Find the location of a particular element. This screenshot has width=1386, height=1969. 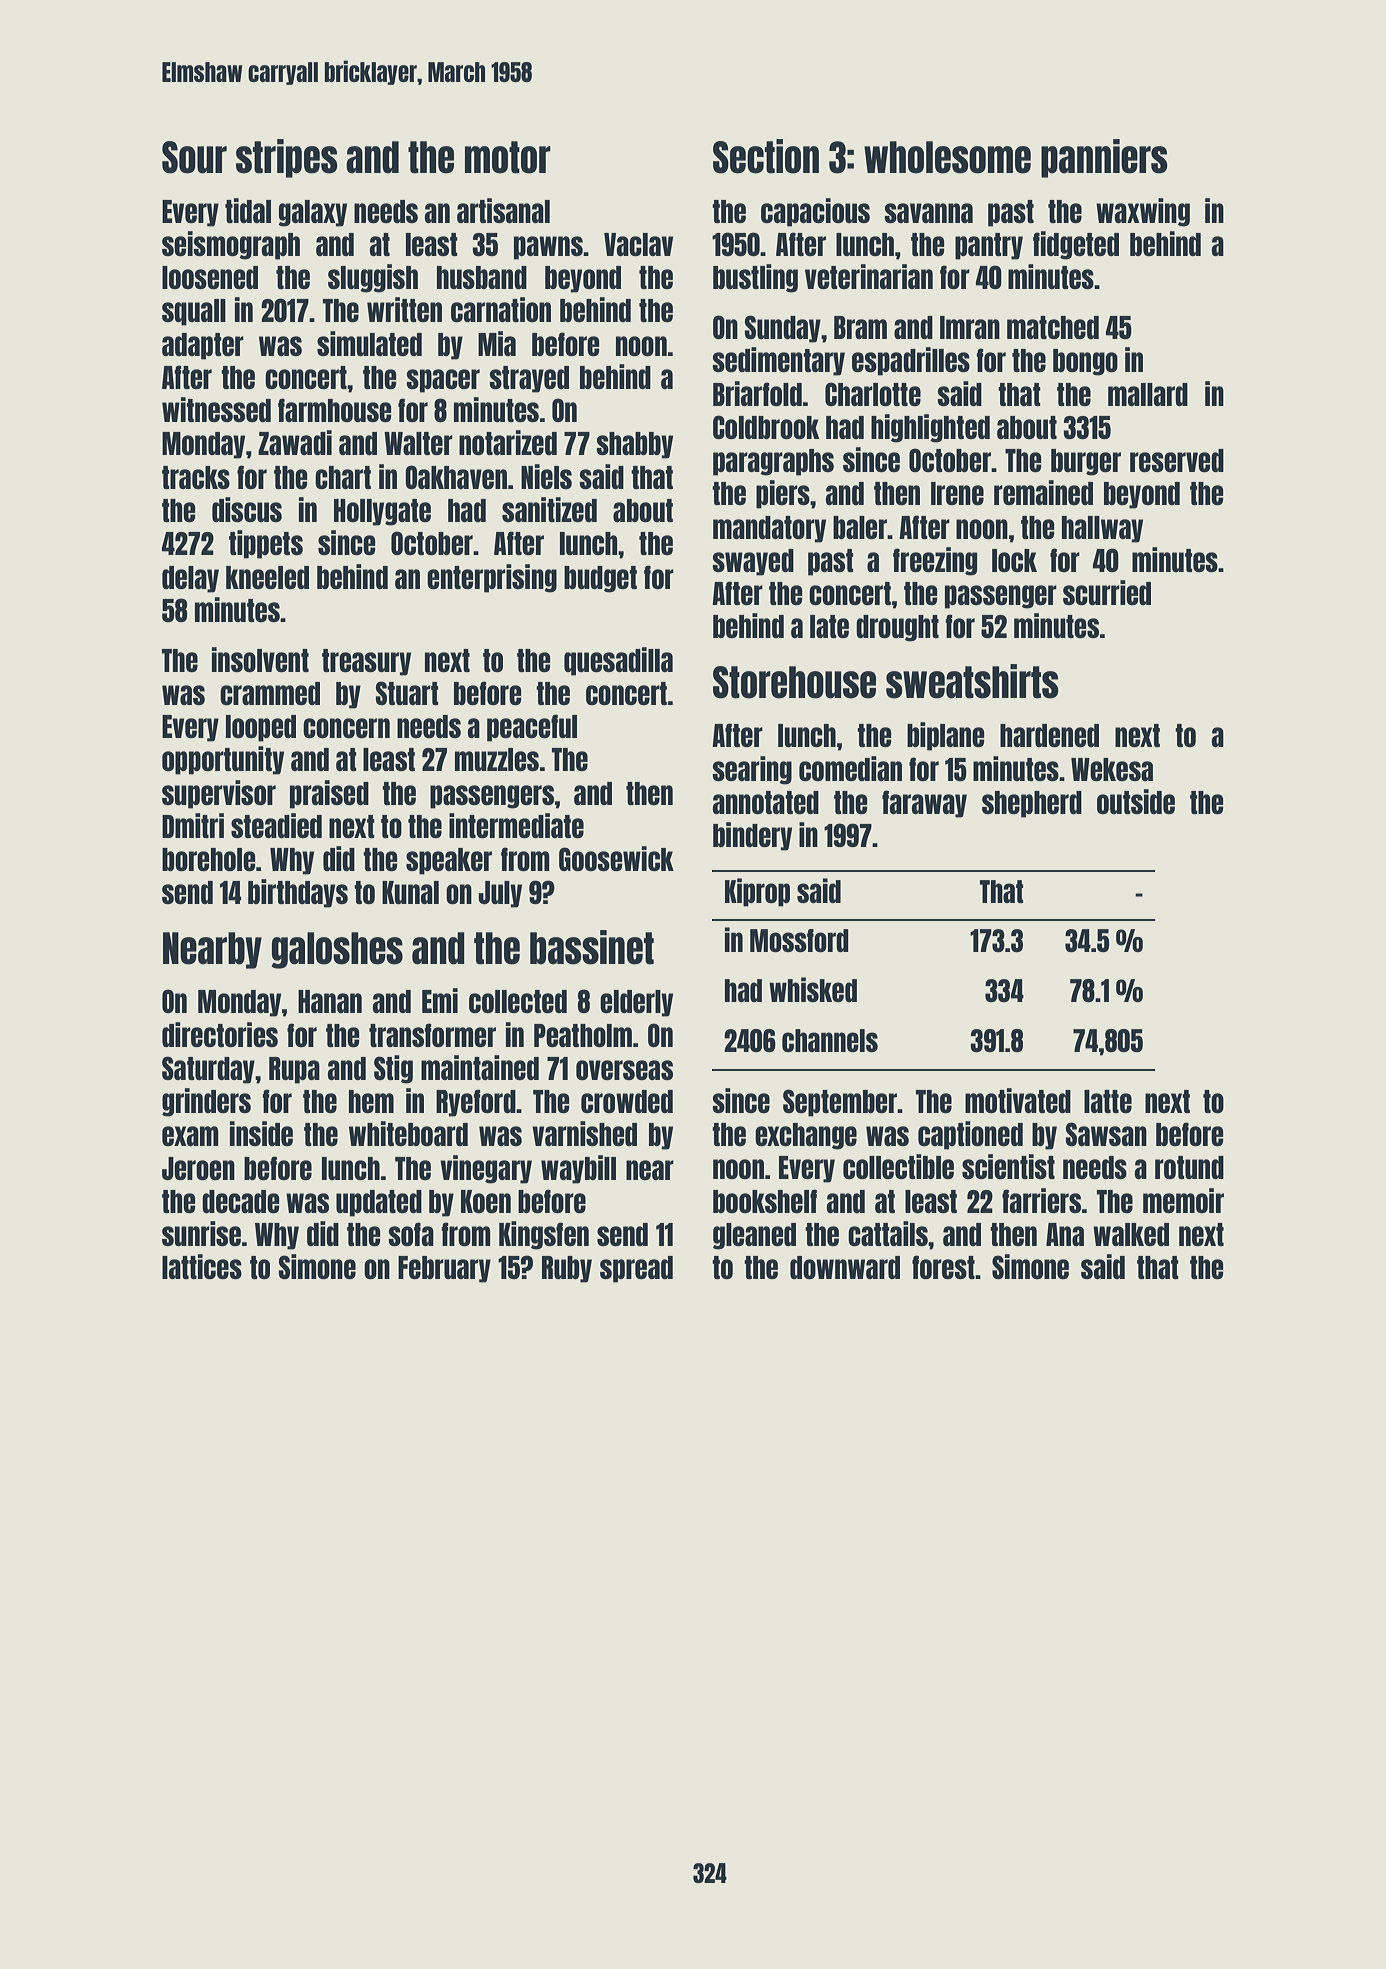

latte is located at coordinates (1108, 1101).
